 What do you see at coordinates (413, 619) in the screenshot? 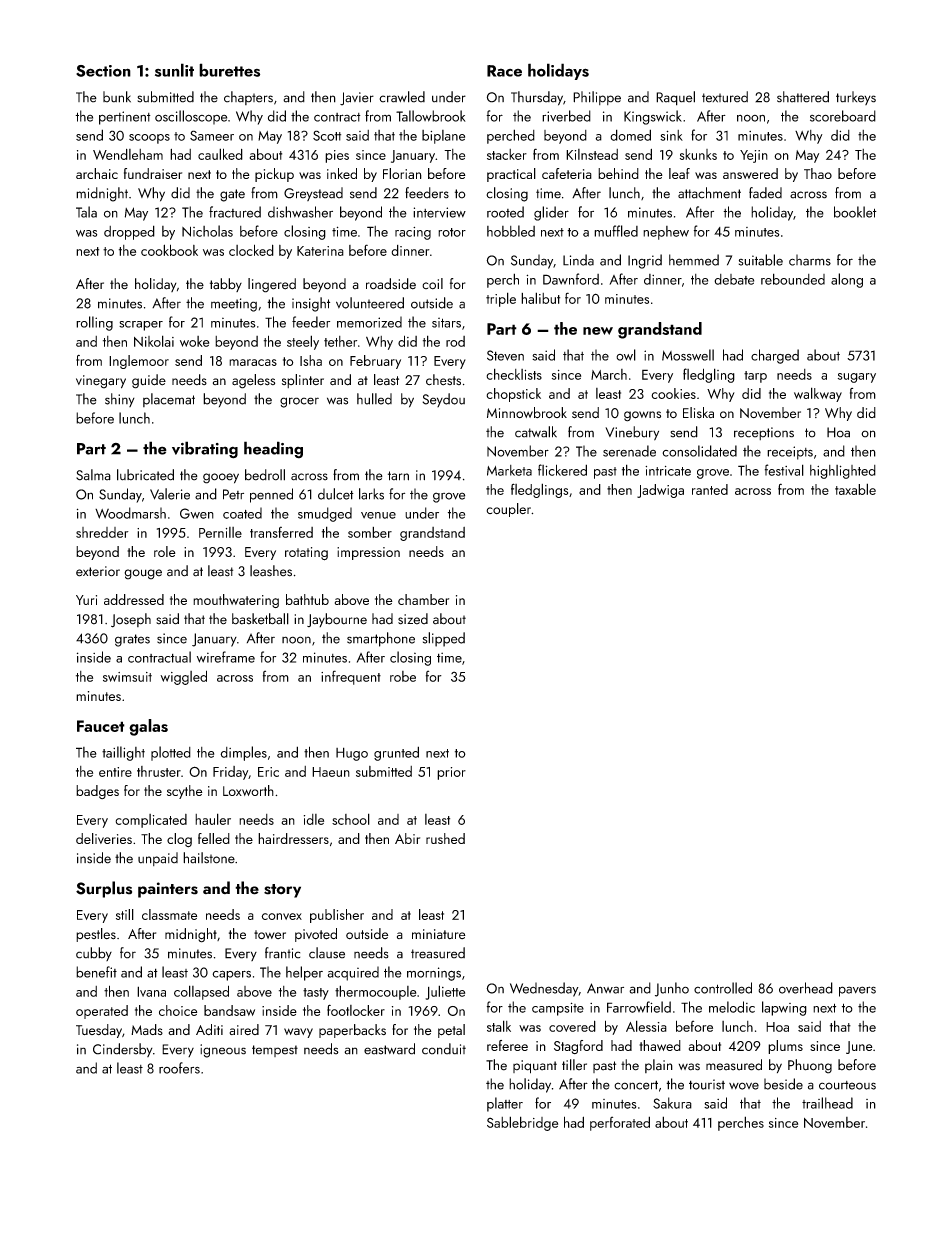
I see `sized` at bounding box center [413, 619].
